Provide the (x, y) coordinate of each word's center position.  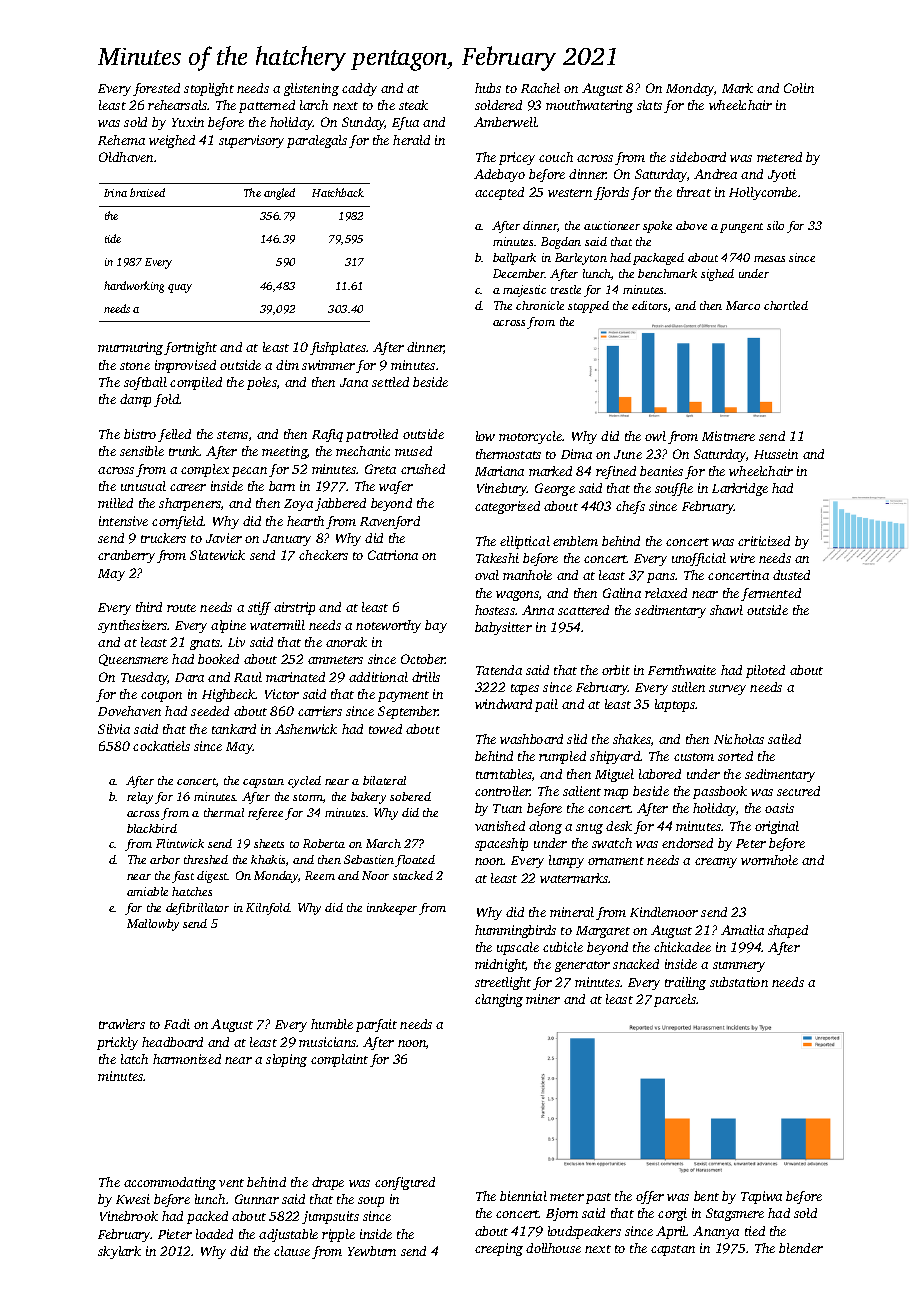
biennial (523, 1196)
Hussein (776, 454)
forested (156, 89)
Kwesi (133, 1199)
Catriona (393, 555)
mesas (769, 259)
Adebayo (499, 175)
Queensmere (133, 660)
